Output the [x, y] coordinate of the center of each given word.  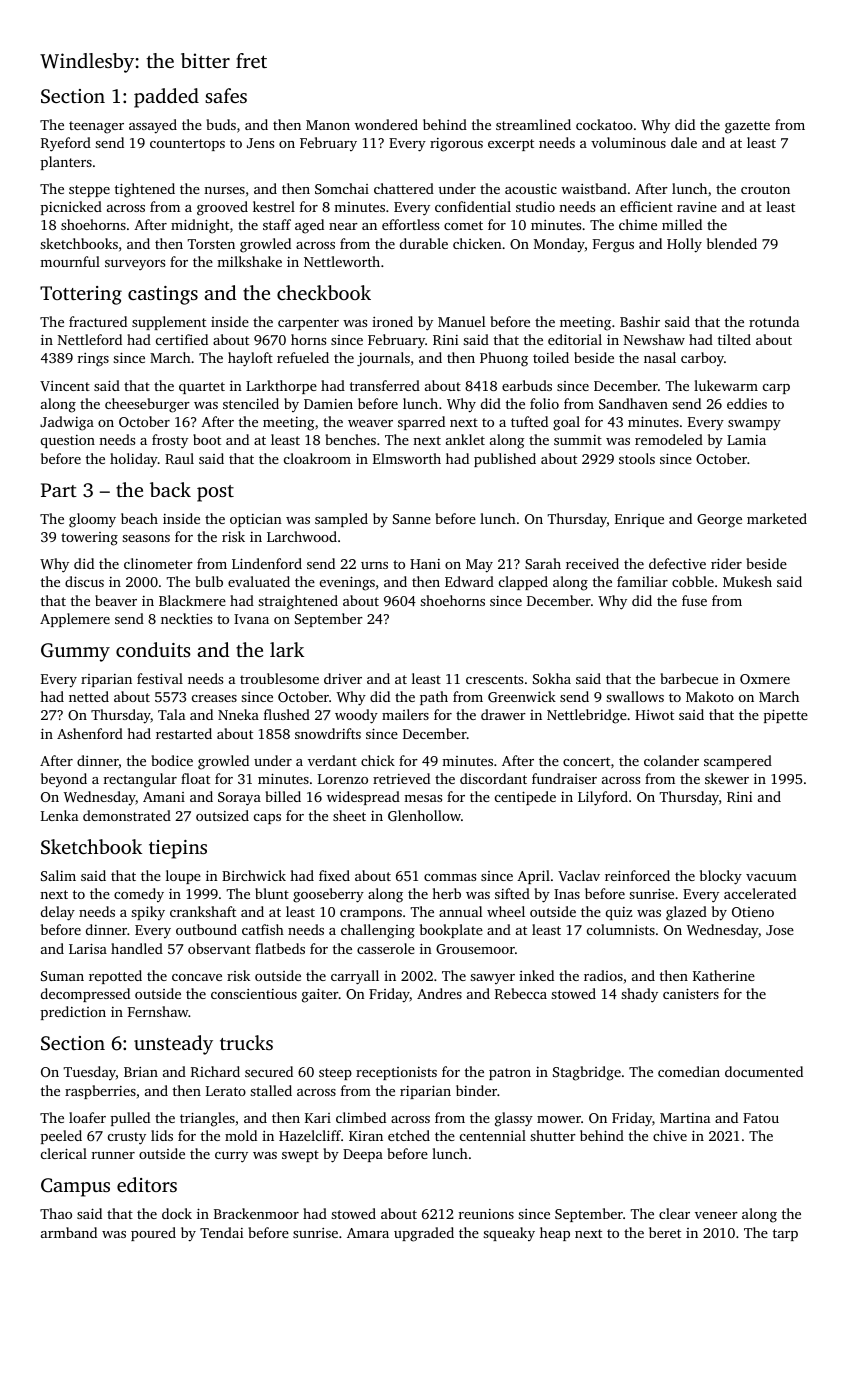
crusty [127, 1138]
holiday [134, 460]
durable [424, 243]
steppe [89, 191]
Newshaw [654, 339]
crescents [494, 679]
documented [764, 1071]
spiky [148, 913]
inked [536, 975]
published [505, 460]
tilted [734, 339]
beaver [116, 600]
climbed [361, 1117]
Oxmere [765, 679]
